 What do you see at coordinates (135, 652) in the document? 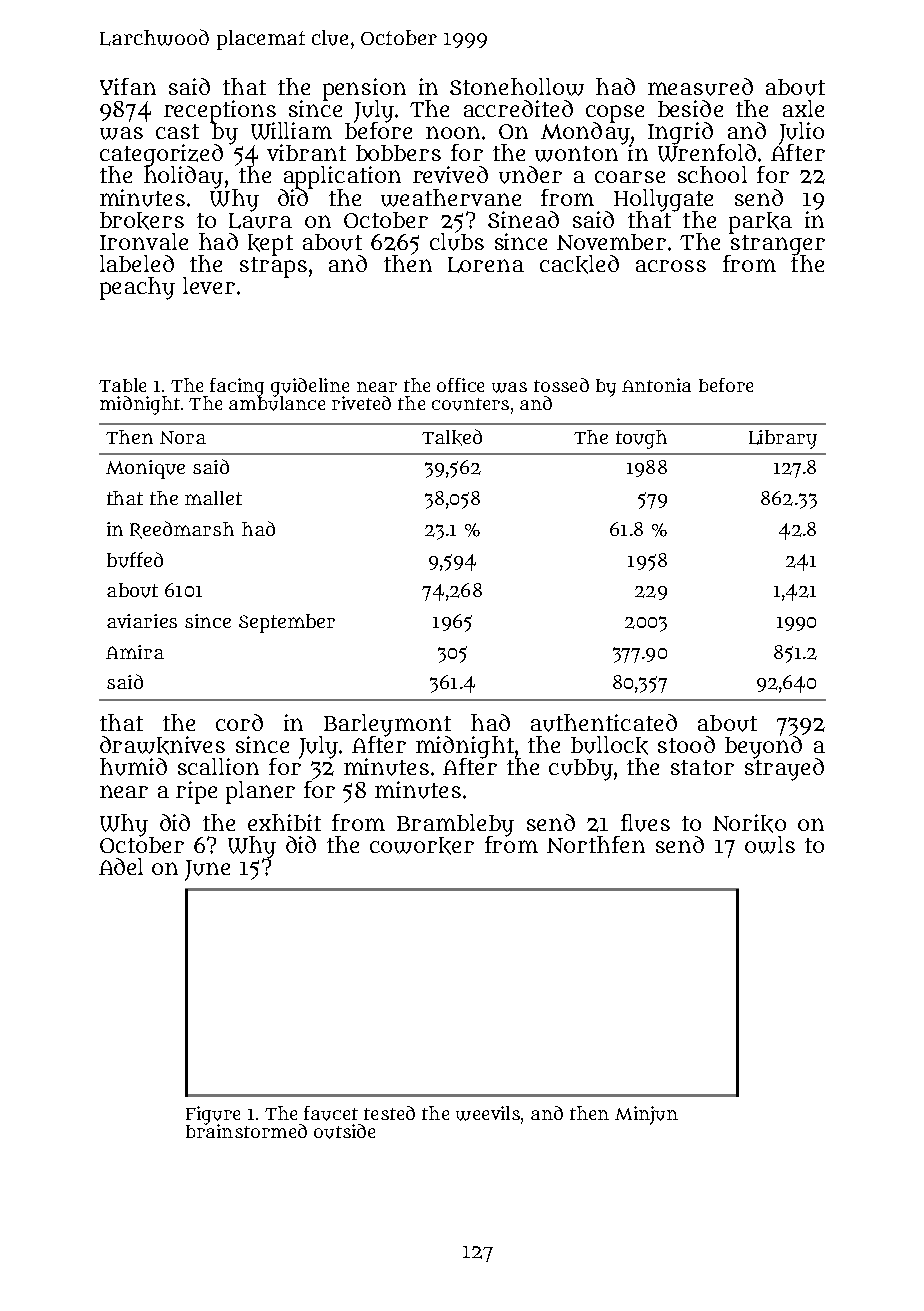
I see `Amira` at bounding box center [135, 652].
